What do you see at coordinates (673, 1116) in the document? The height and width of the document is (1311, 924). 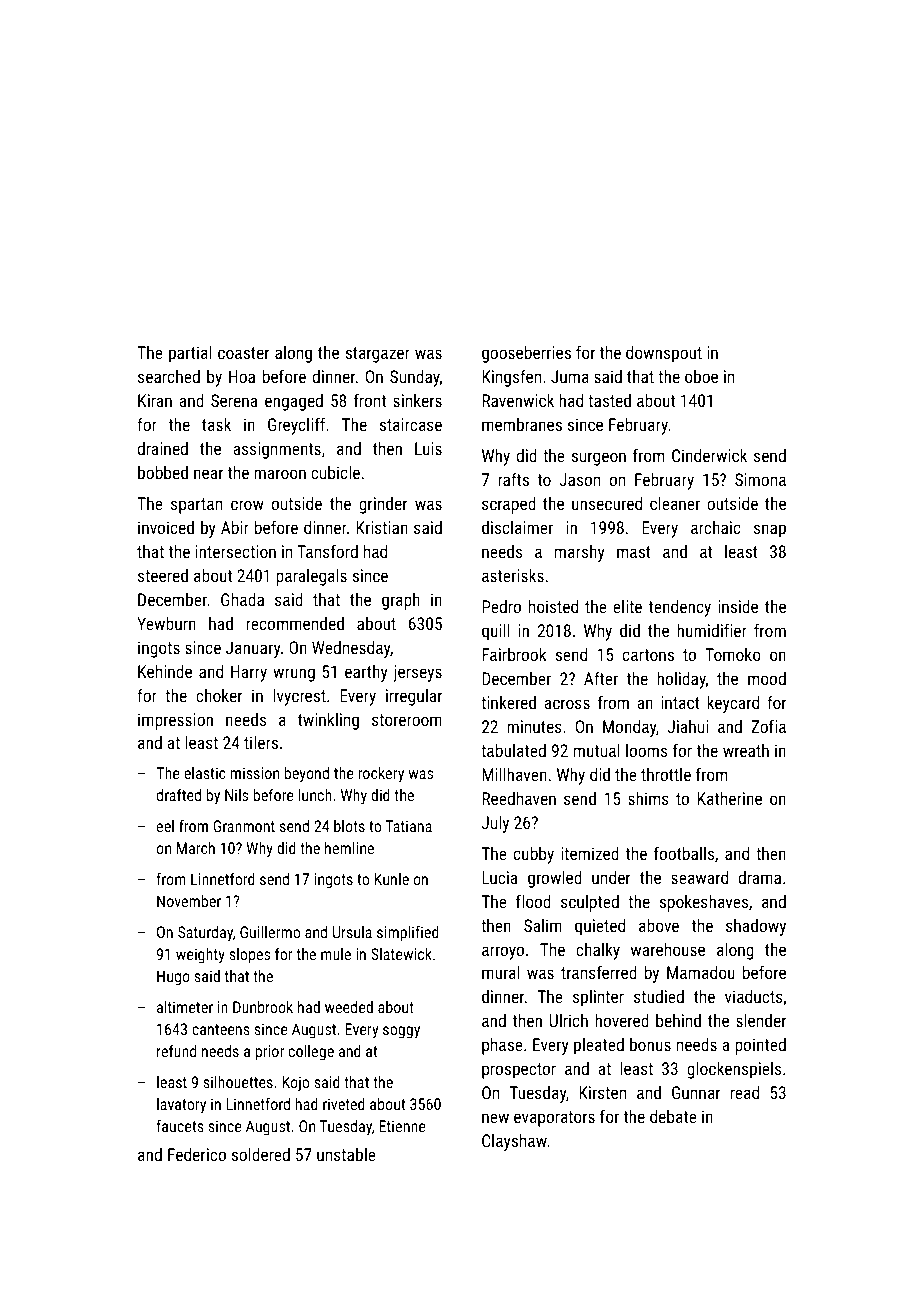 I see `debate` at bounding box center [673, 1116].
